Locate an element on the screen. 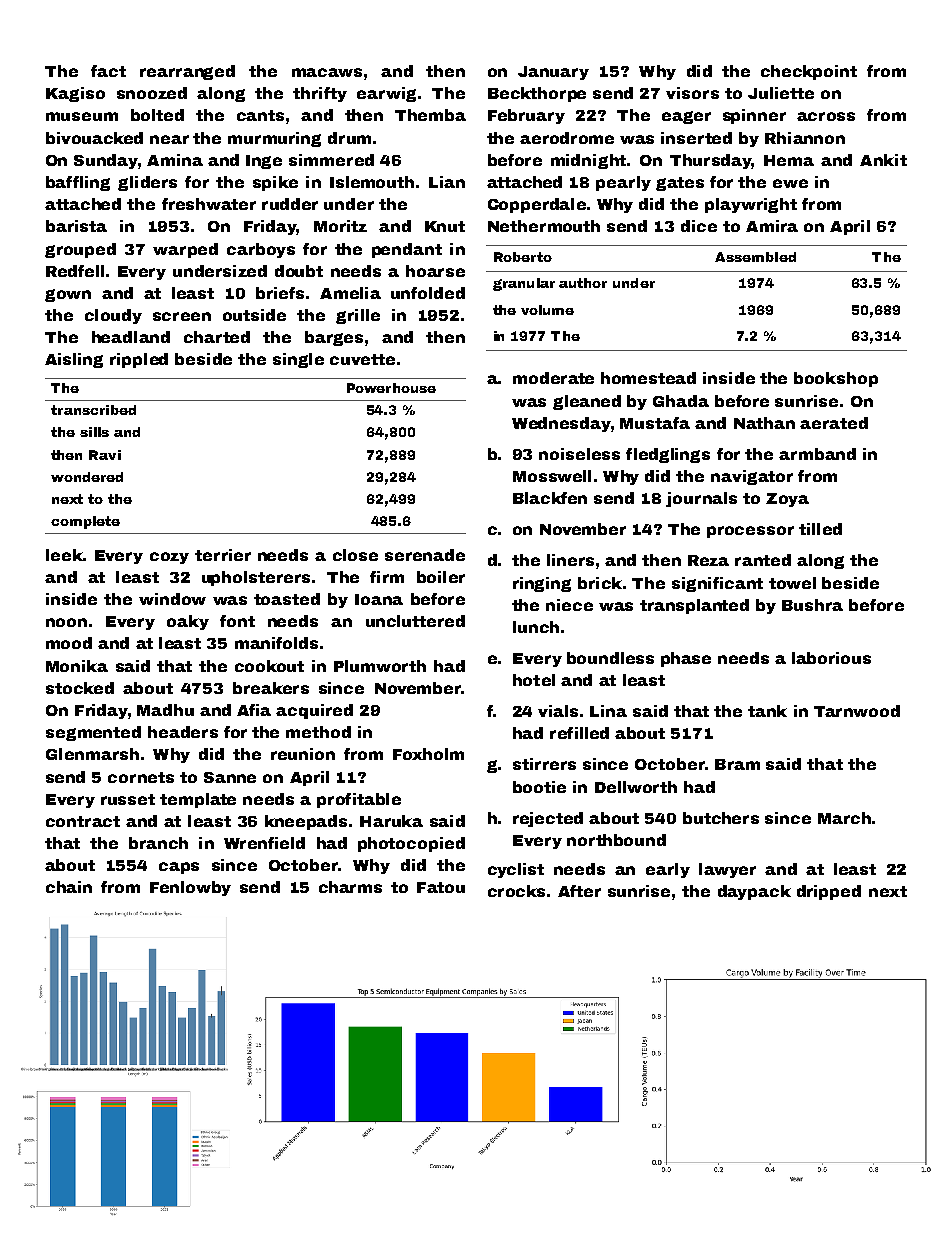  rearranged is located at coordinates (187, 72).
